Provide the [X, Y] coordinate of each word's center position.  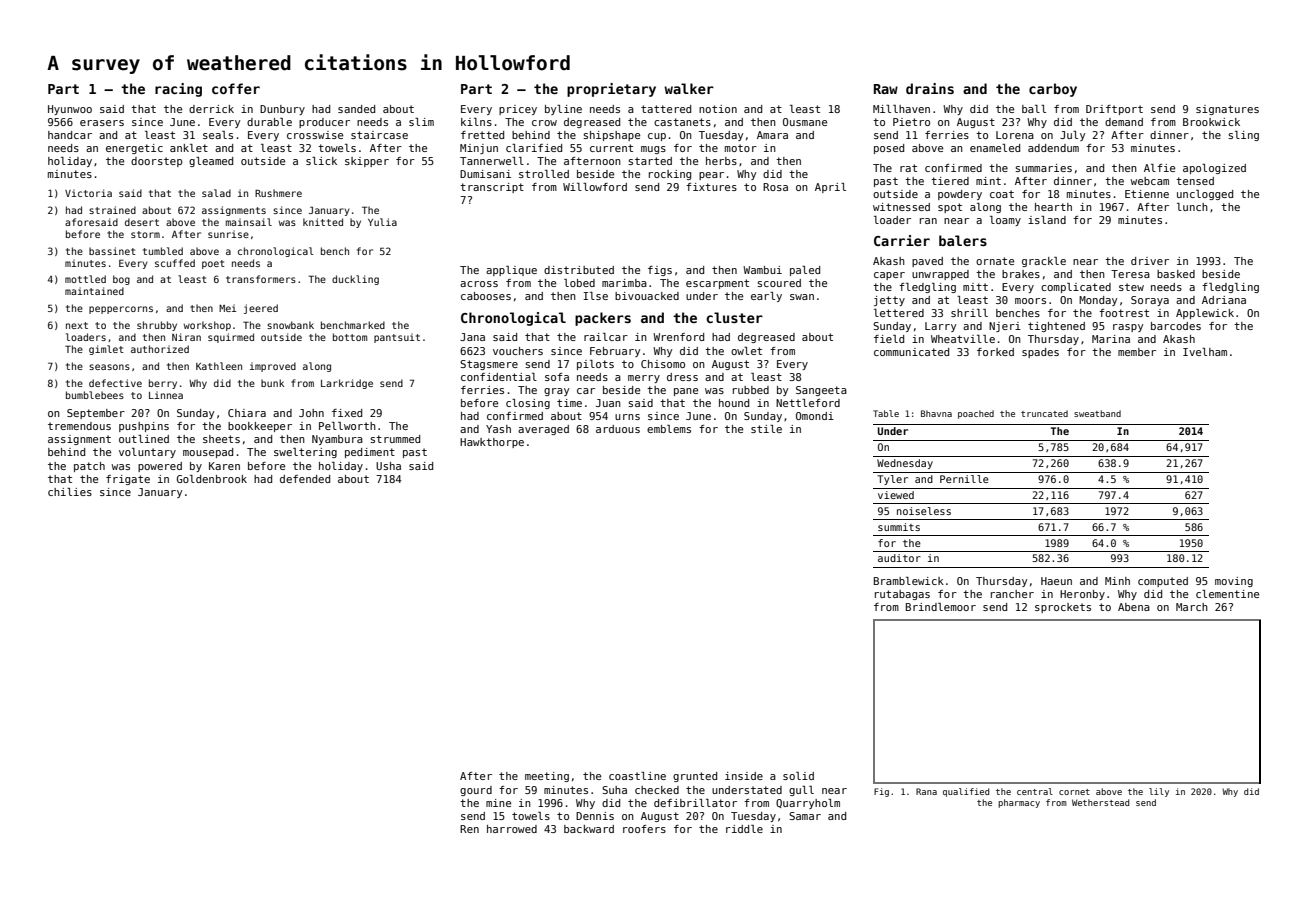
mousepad [208, 453]
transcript [492, 188]
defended [305, 479]
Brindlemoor [941, 607]
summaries [1043, 168]
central [1035, 791]
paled [805, 271]
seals [218, 135]
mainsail [249, 222]
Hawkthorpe [492, 443]
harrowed [512, 829]
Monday [1098, 301]
